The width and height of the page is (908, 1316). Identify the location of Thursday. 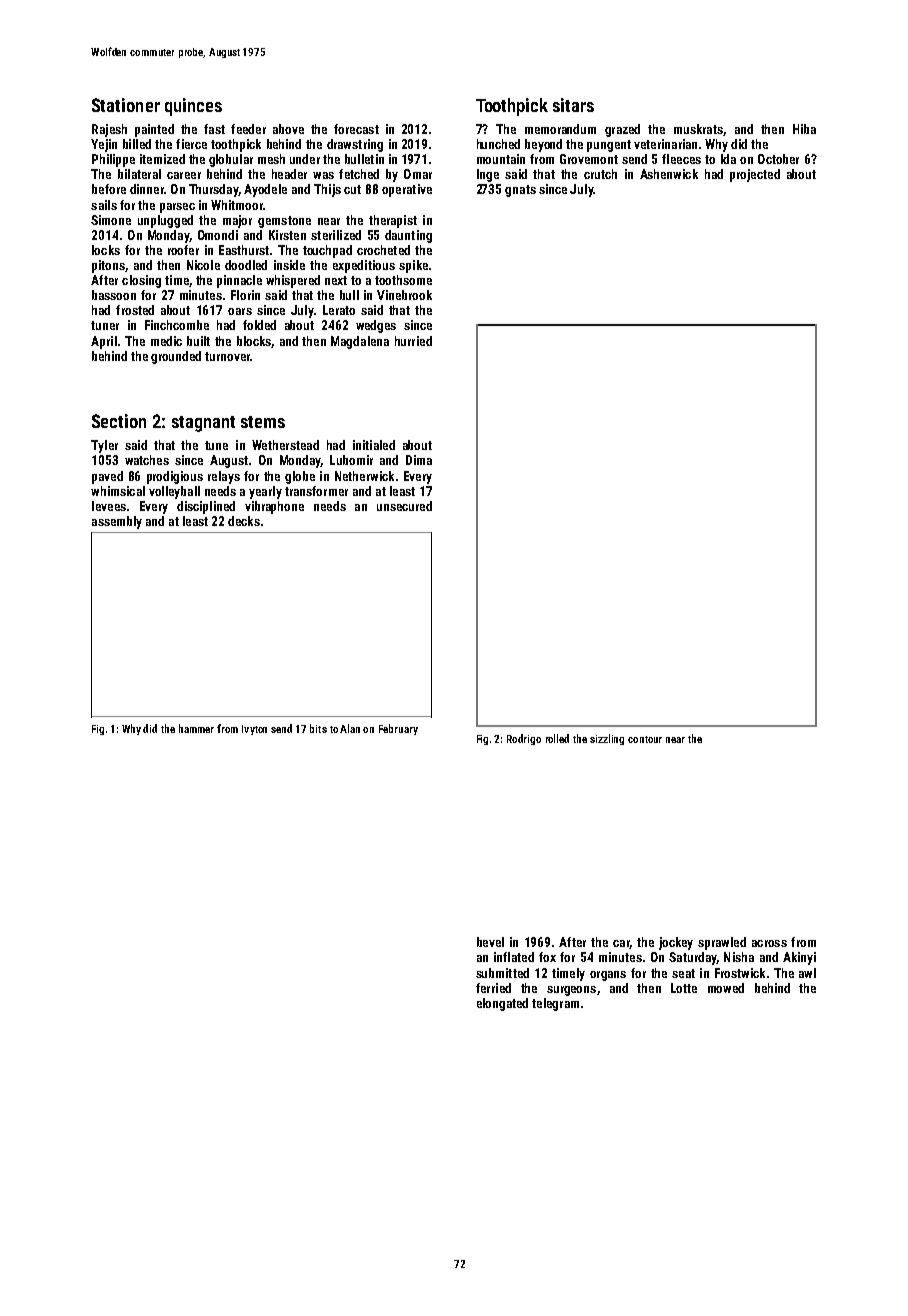
(213, 190).
